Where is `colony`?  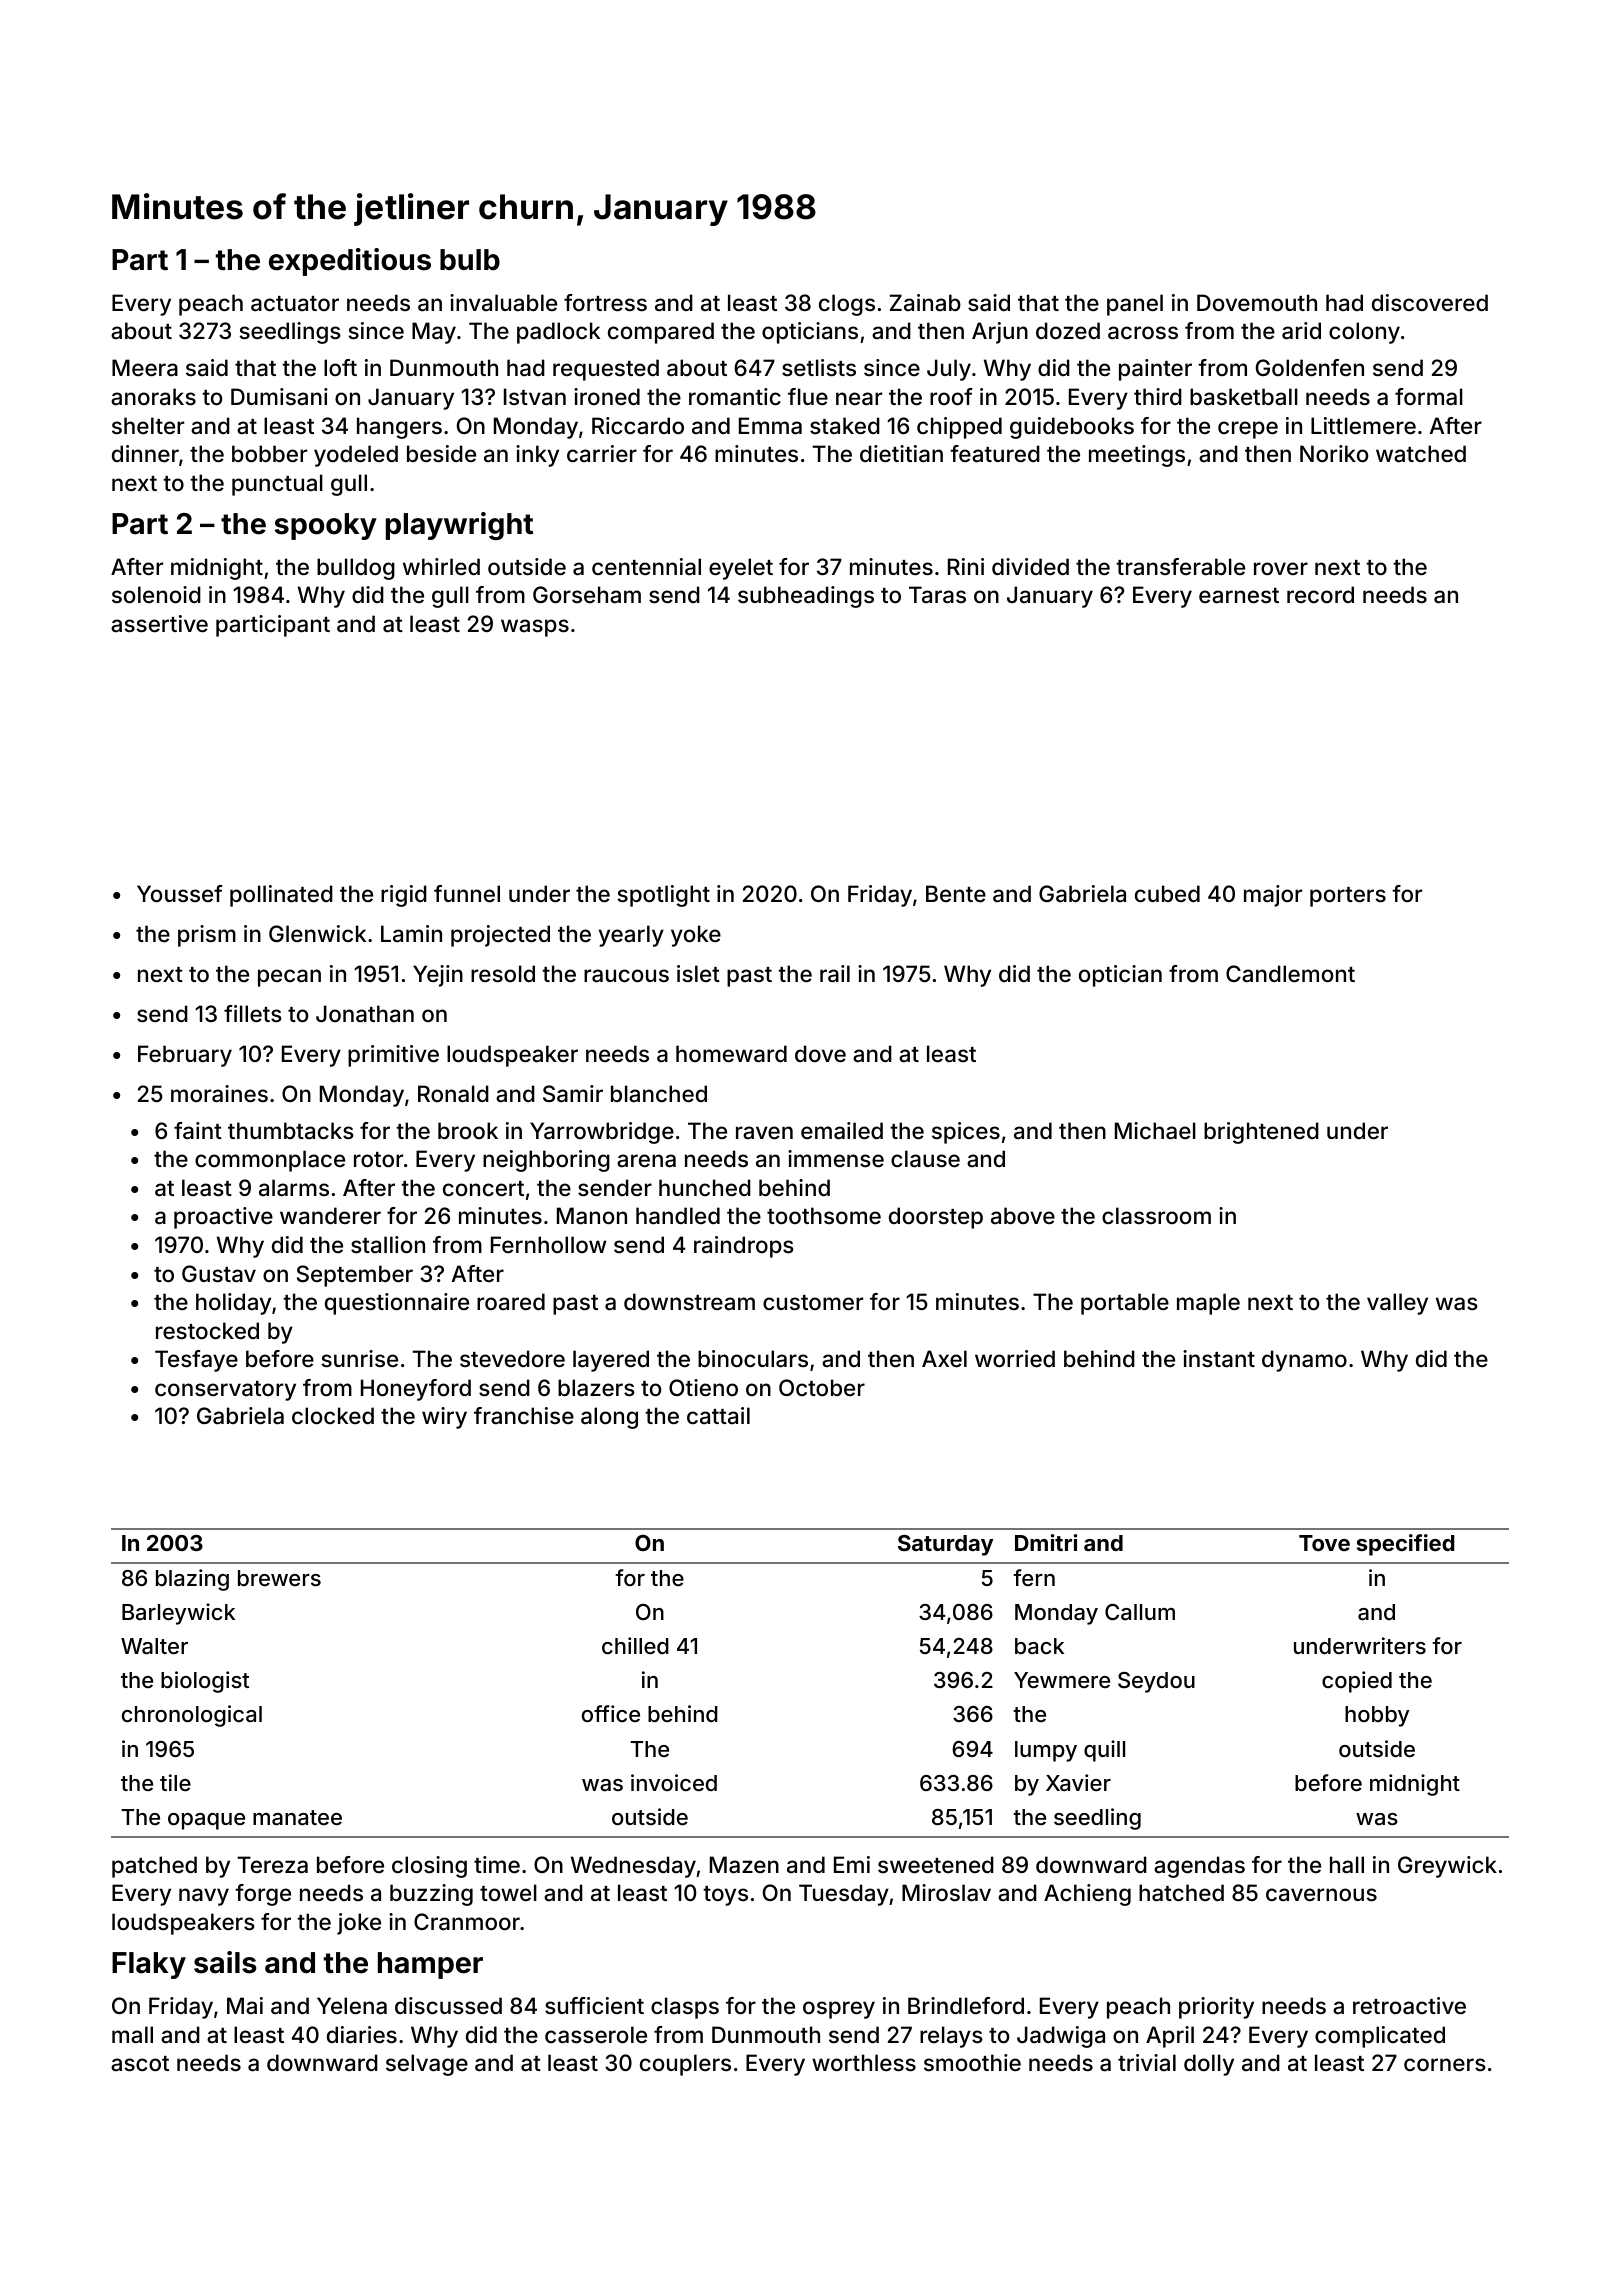 colony is located at coordinates (1364, 333).
